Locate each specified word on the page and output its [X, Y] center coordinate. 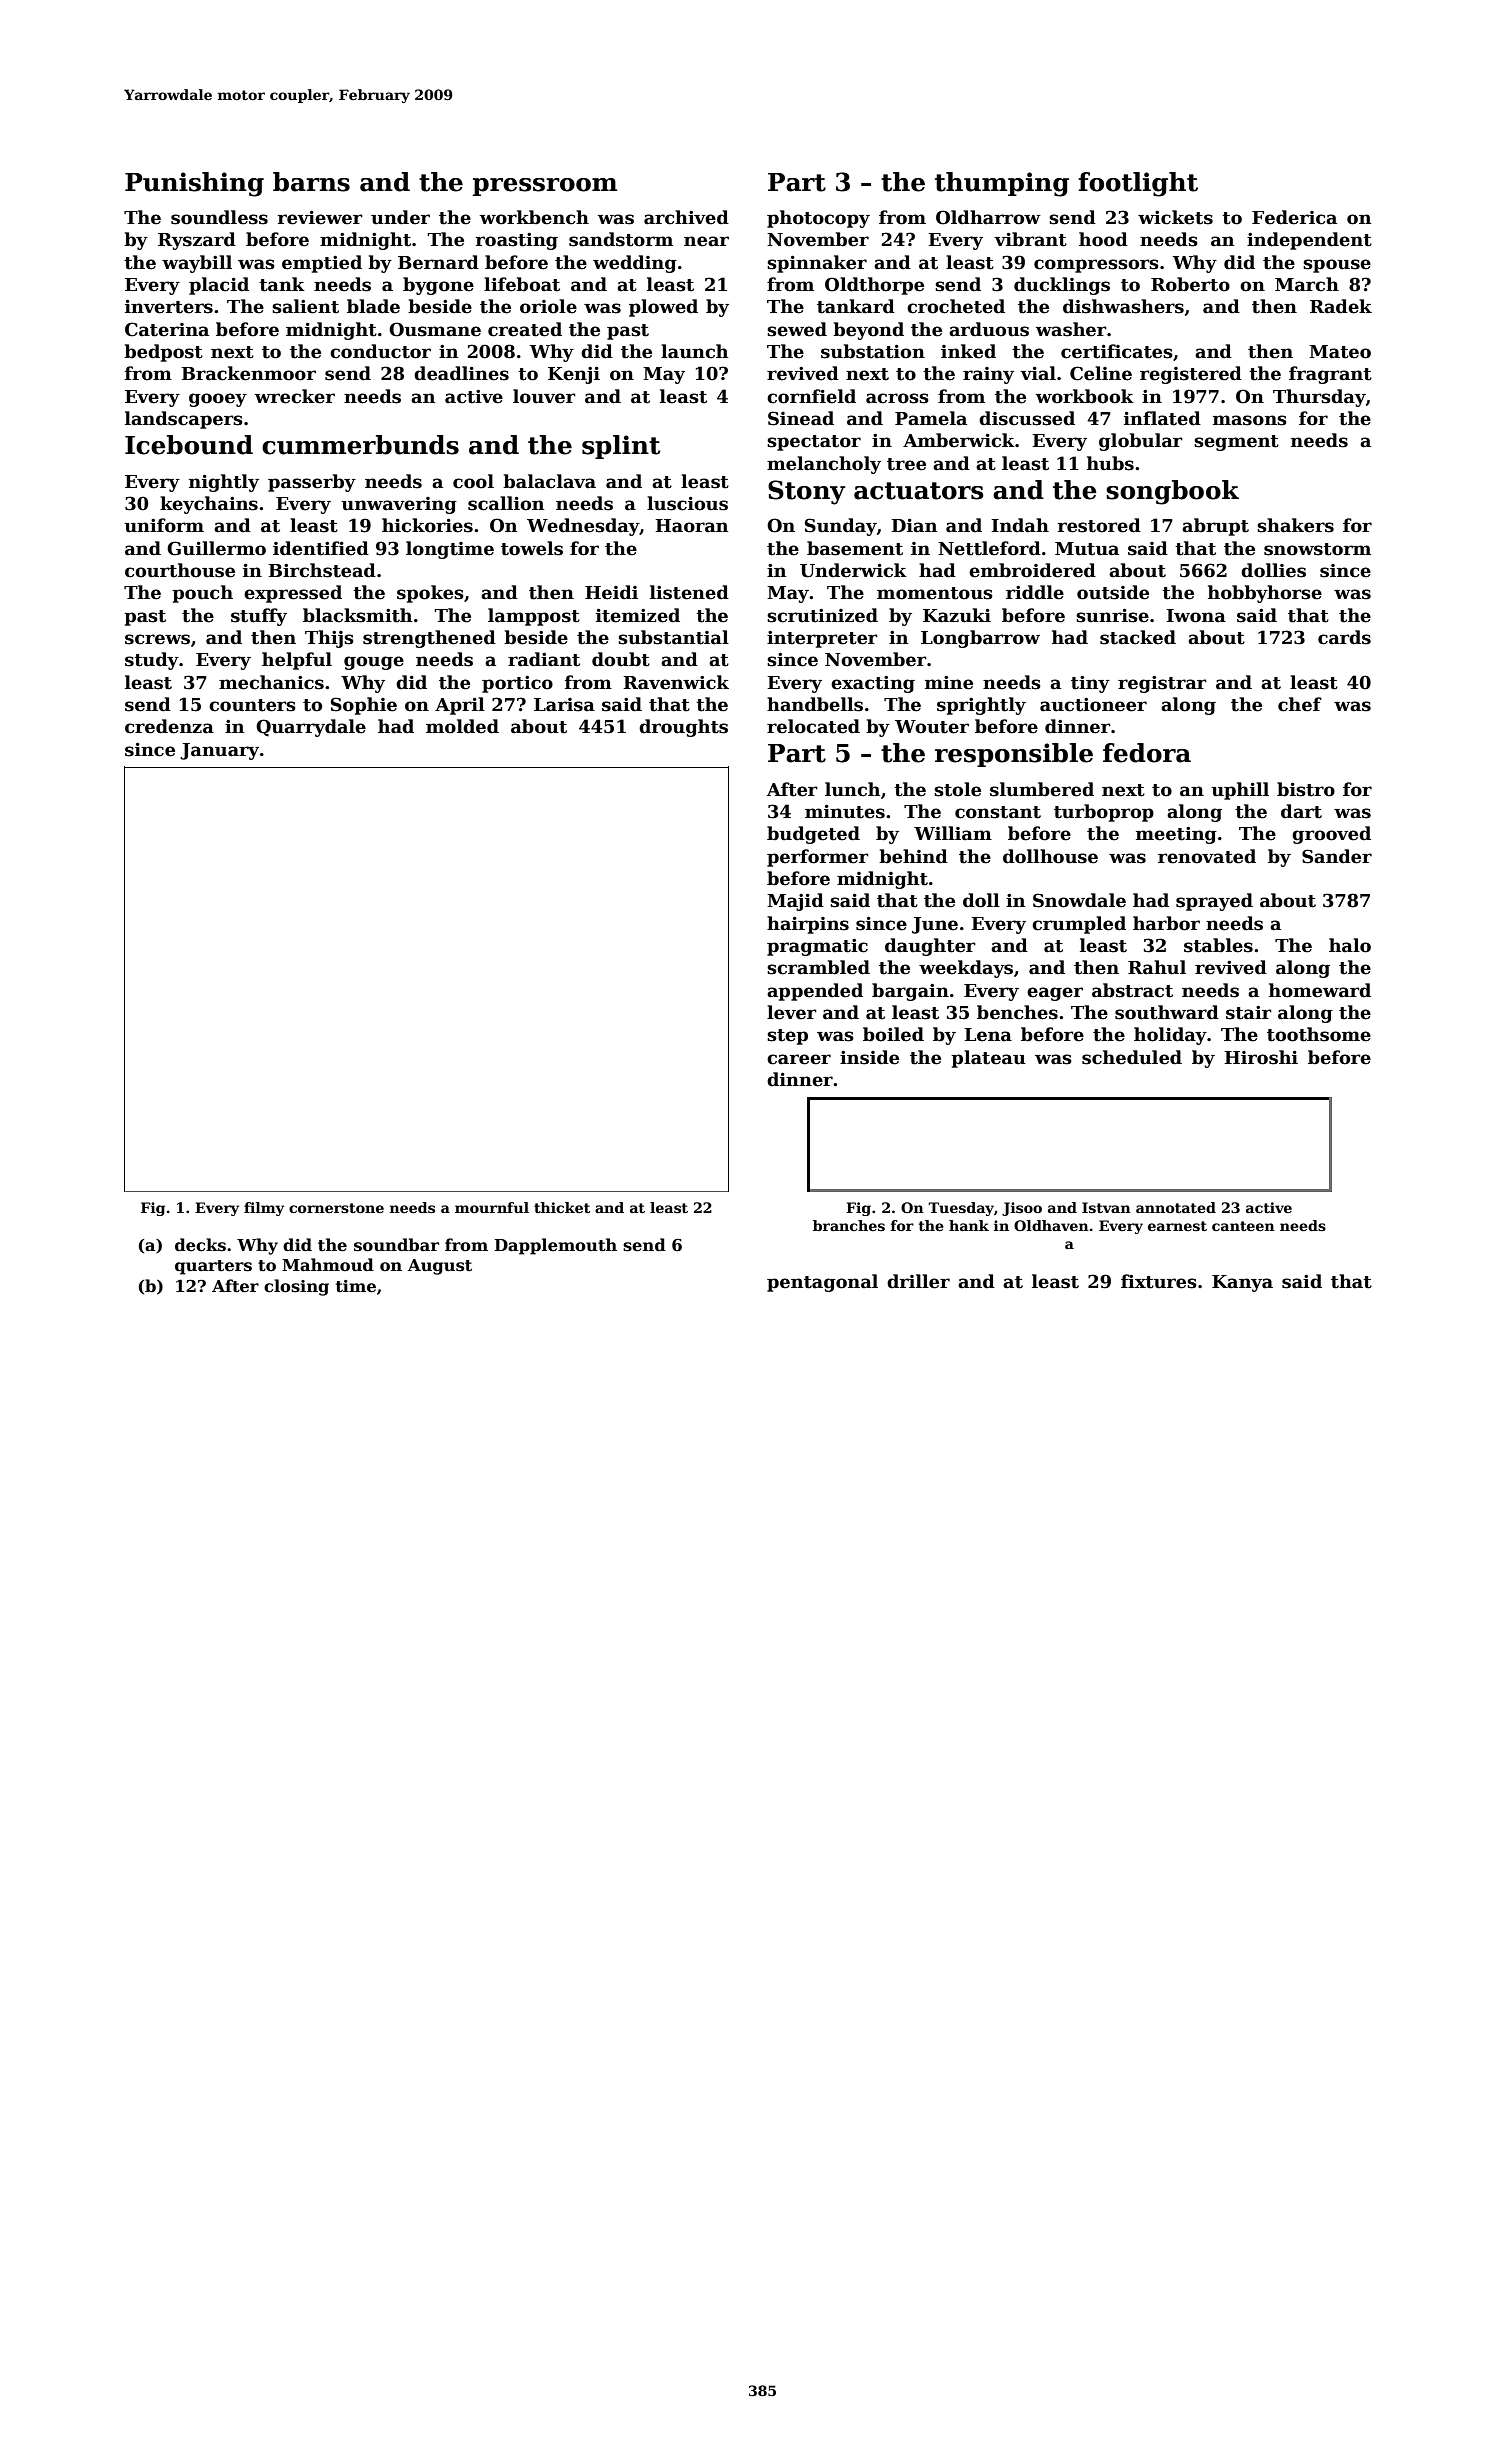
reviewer [320, 218]
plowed [663, 308]
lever [792, 1012]
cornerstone [336, 1208]
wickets [1175, 217]
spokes [430, 594]
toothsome [1319, 1034]
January [219, 751]
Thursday [1319, 398]
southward [1167, 1012]
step [787, 1037]
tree [906, 464]
